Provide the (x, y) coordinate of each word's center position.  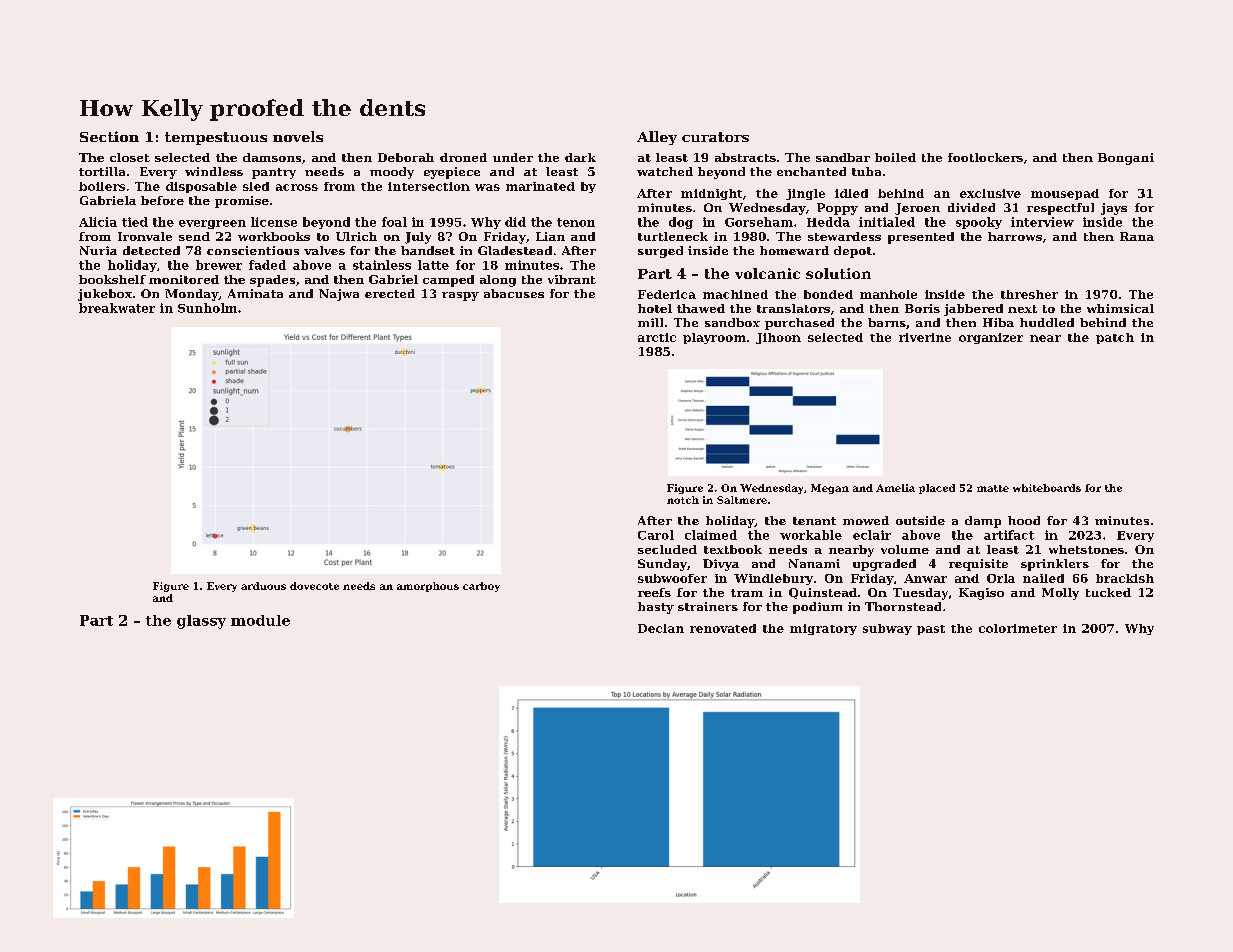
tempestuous (216, 138)
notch (683, 500)
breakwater (117, 308)
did (515, 222)
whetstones (1086, 549)
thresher (1029, 294)
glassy (201, 622)
